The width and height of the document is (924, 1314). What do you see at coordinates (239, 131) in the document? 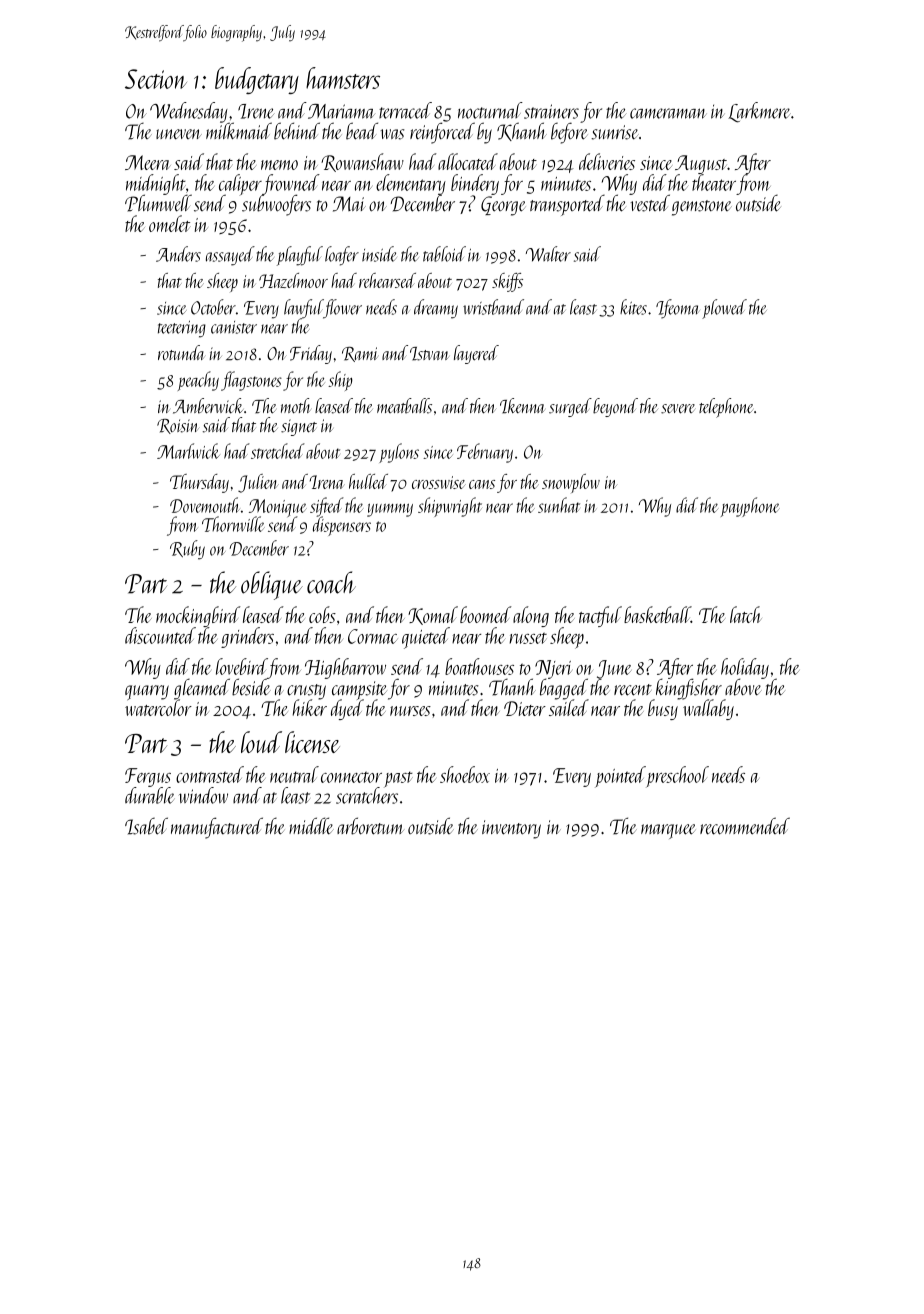
I see `milkmaid` at bounding box center [239, 131].
